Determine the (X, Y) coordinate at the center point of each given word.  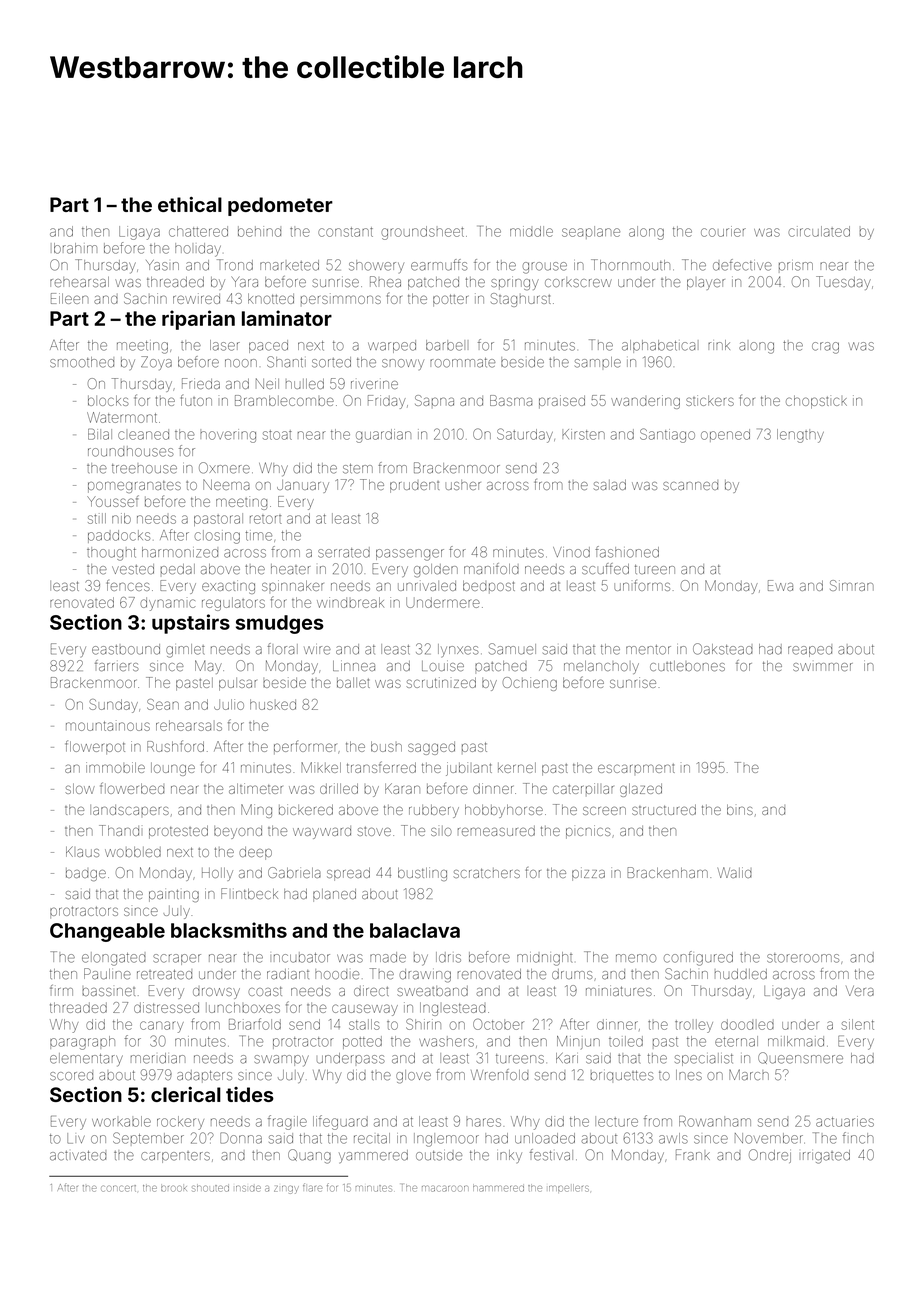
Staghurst (521, 300)
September (148, 1138)
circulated (819, 231)
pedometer (280, 206)
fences (128, 585)
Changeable (107, 932)
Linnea (354, 665)
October (498, 1024)
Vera (860, 991)
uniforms (642, 585)
